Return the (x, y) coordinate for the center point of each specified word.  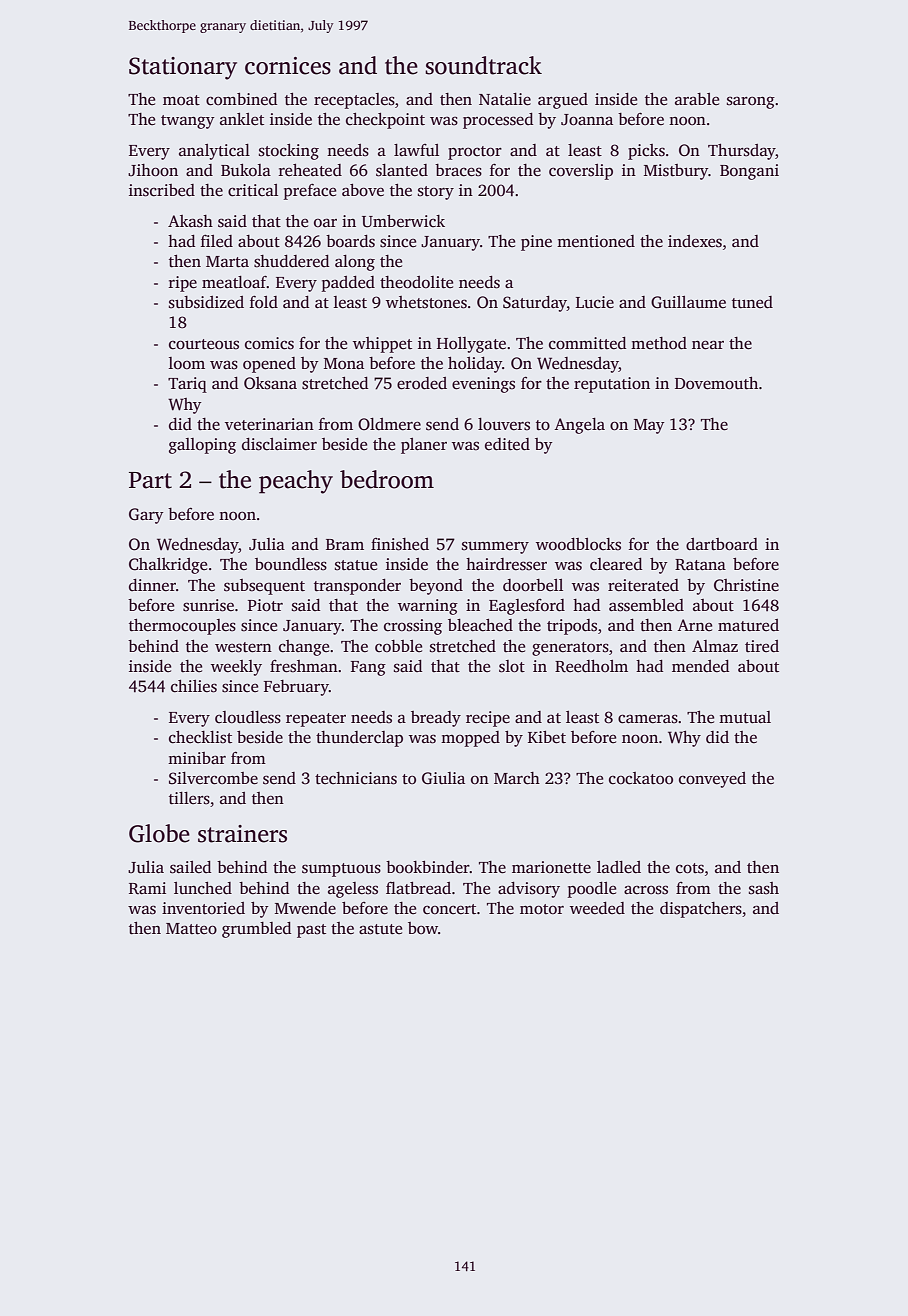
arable (697, 99)
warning (428, 607)
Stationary (183, 68)
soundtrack (483, 65)
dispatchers (701, 910)
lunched (203, 888)
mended (700, 666)
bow (423, 928)
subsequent (264, 587)
